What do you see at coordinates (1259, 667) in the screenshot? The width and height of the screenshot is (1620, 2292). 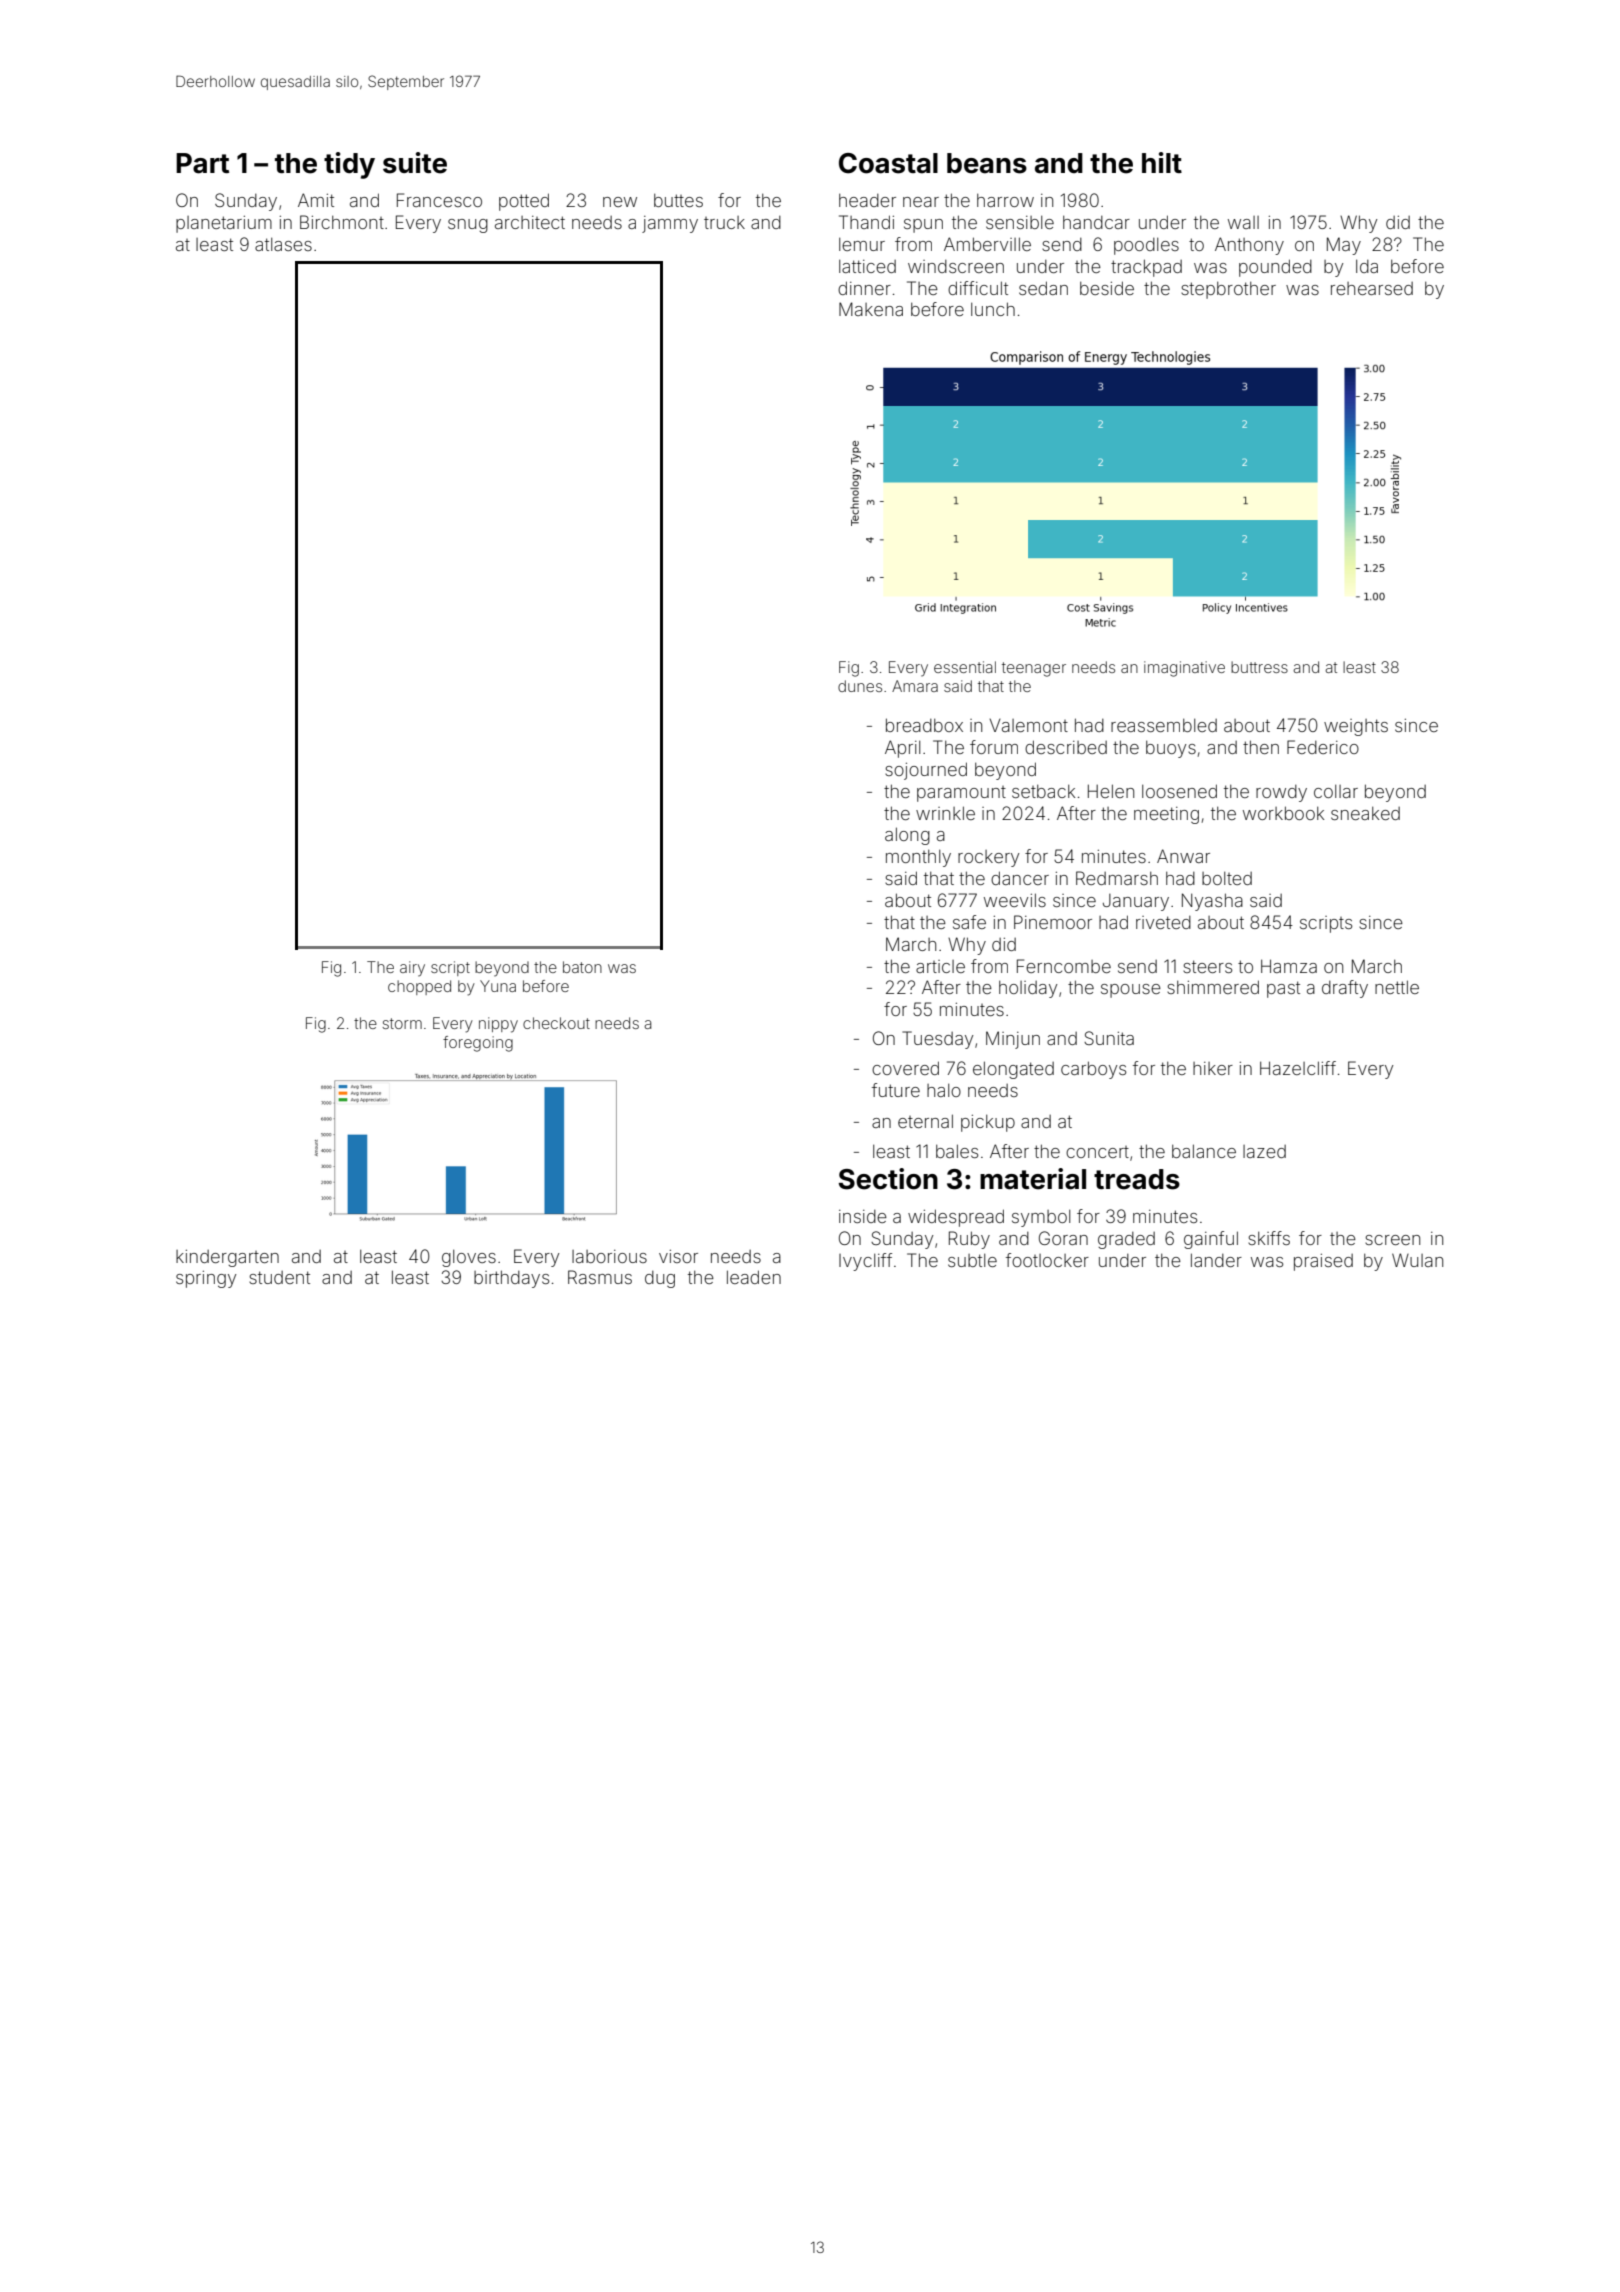 I see `buttress` at bounding box center [1259, 667].
